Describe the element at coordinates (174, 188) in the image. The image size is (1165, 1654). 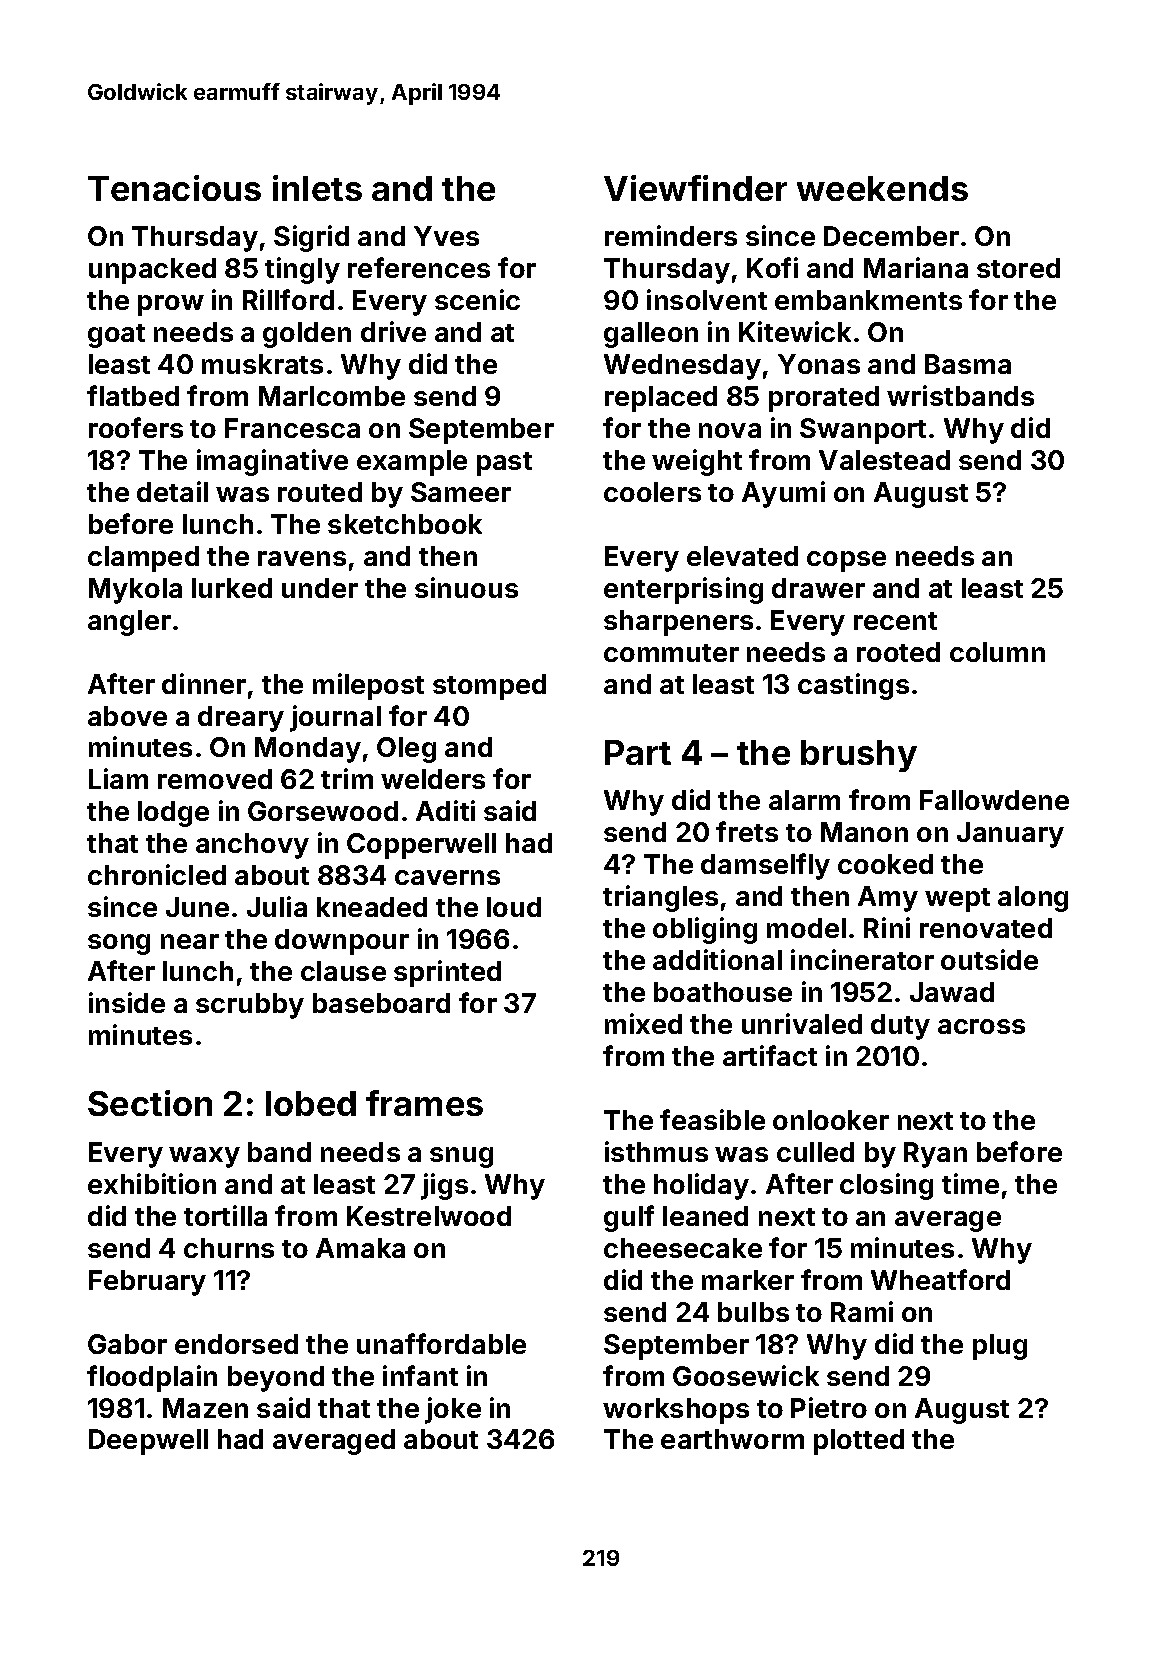
I see `Tenacious` at that location.
